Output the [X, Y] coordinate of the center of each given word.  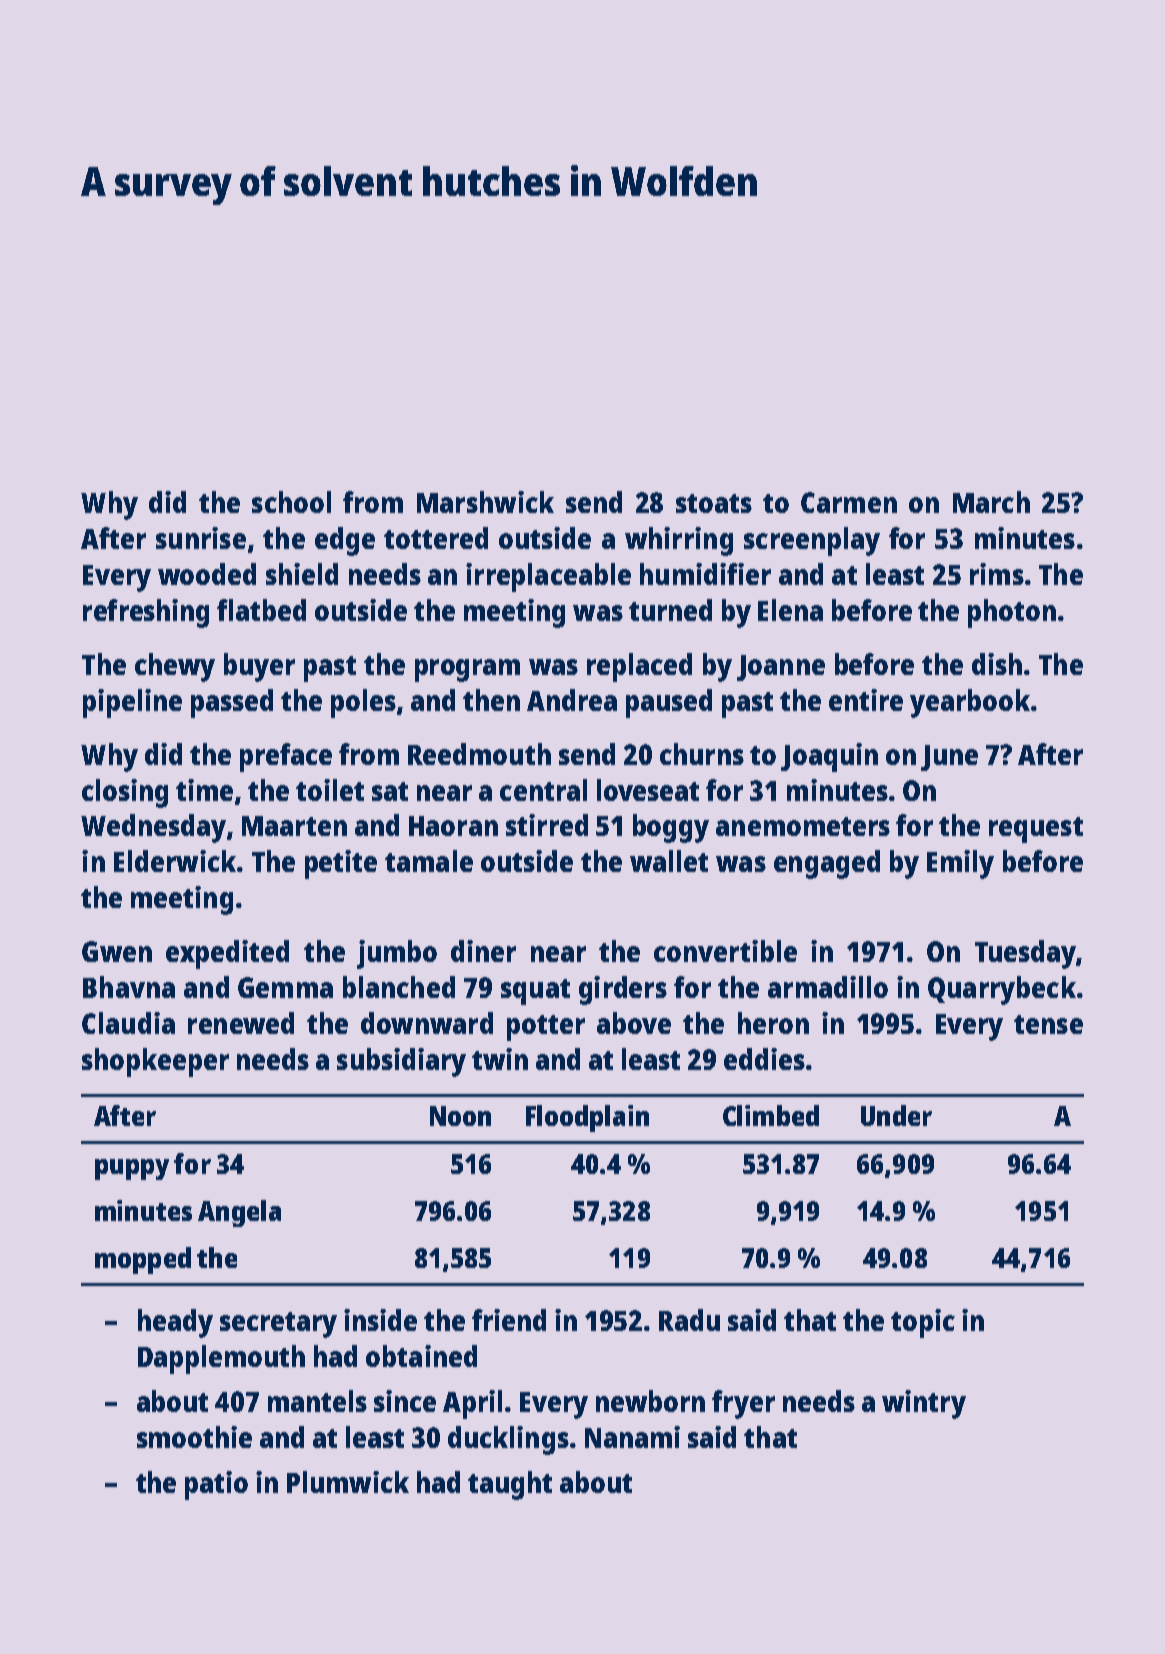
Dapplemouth [221, 1359]
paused [669, 703]
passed [232, 703]
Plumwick [348, 1482]
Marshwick [485, 502]
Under [896, 1115]
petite [341, 864]
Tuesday [1025, 954]
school [291, 502]
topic [923, 1323]
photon [1012, 613]
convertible [725, 951]
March [991, 502]
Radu [689, 1320]
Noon [460, 1116]
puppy [132, 1169]
